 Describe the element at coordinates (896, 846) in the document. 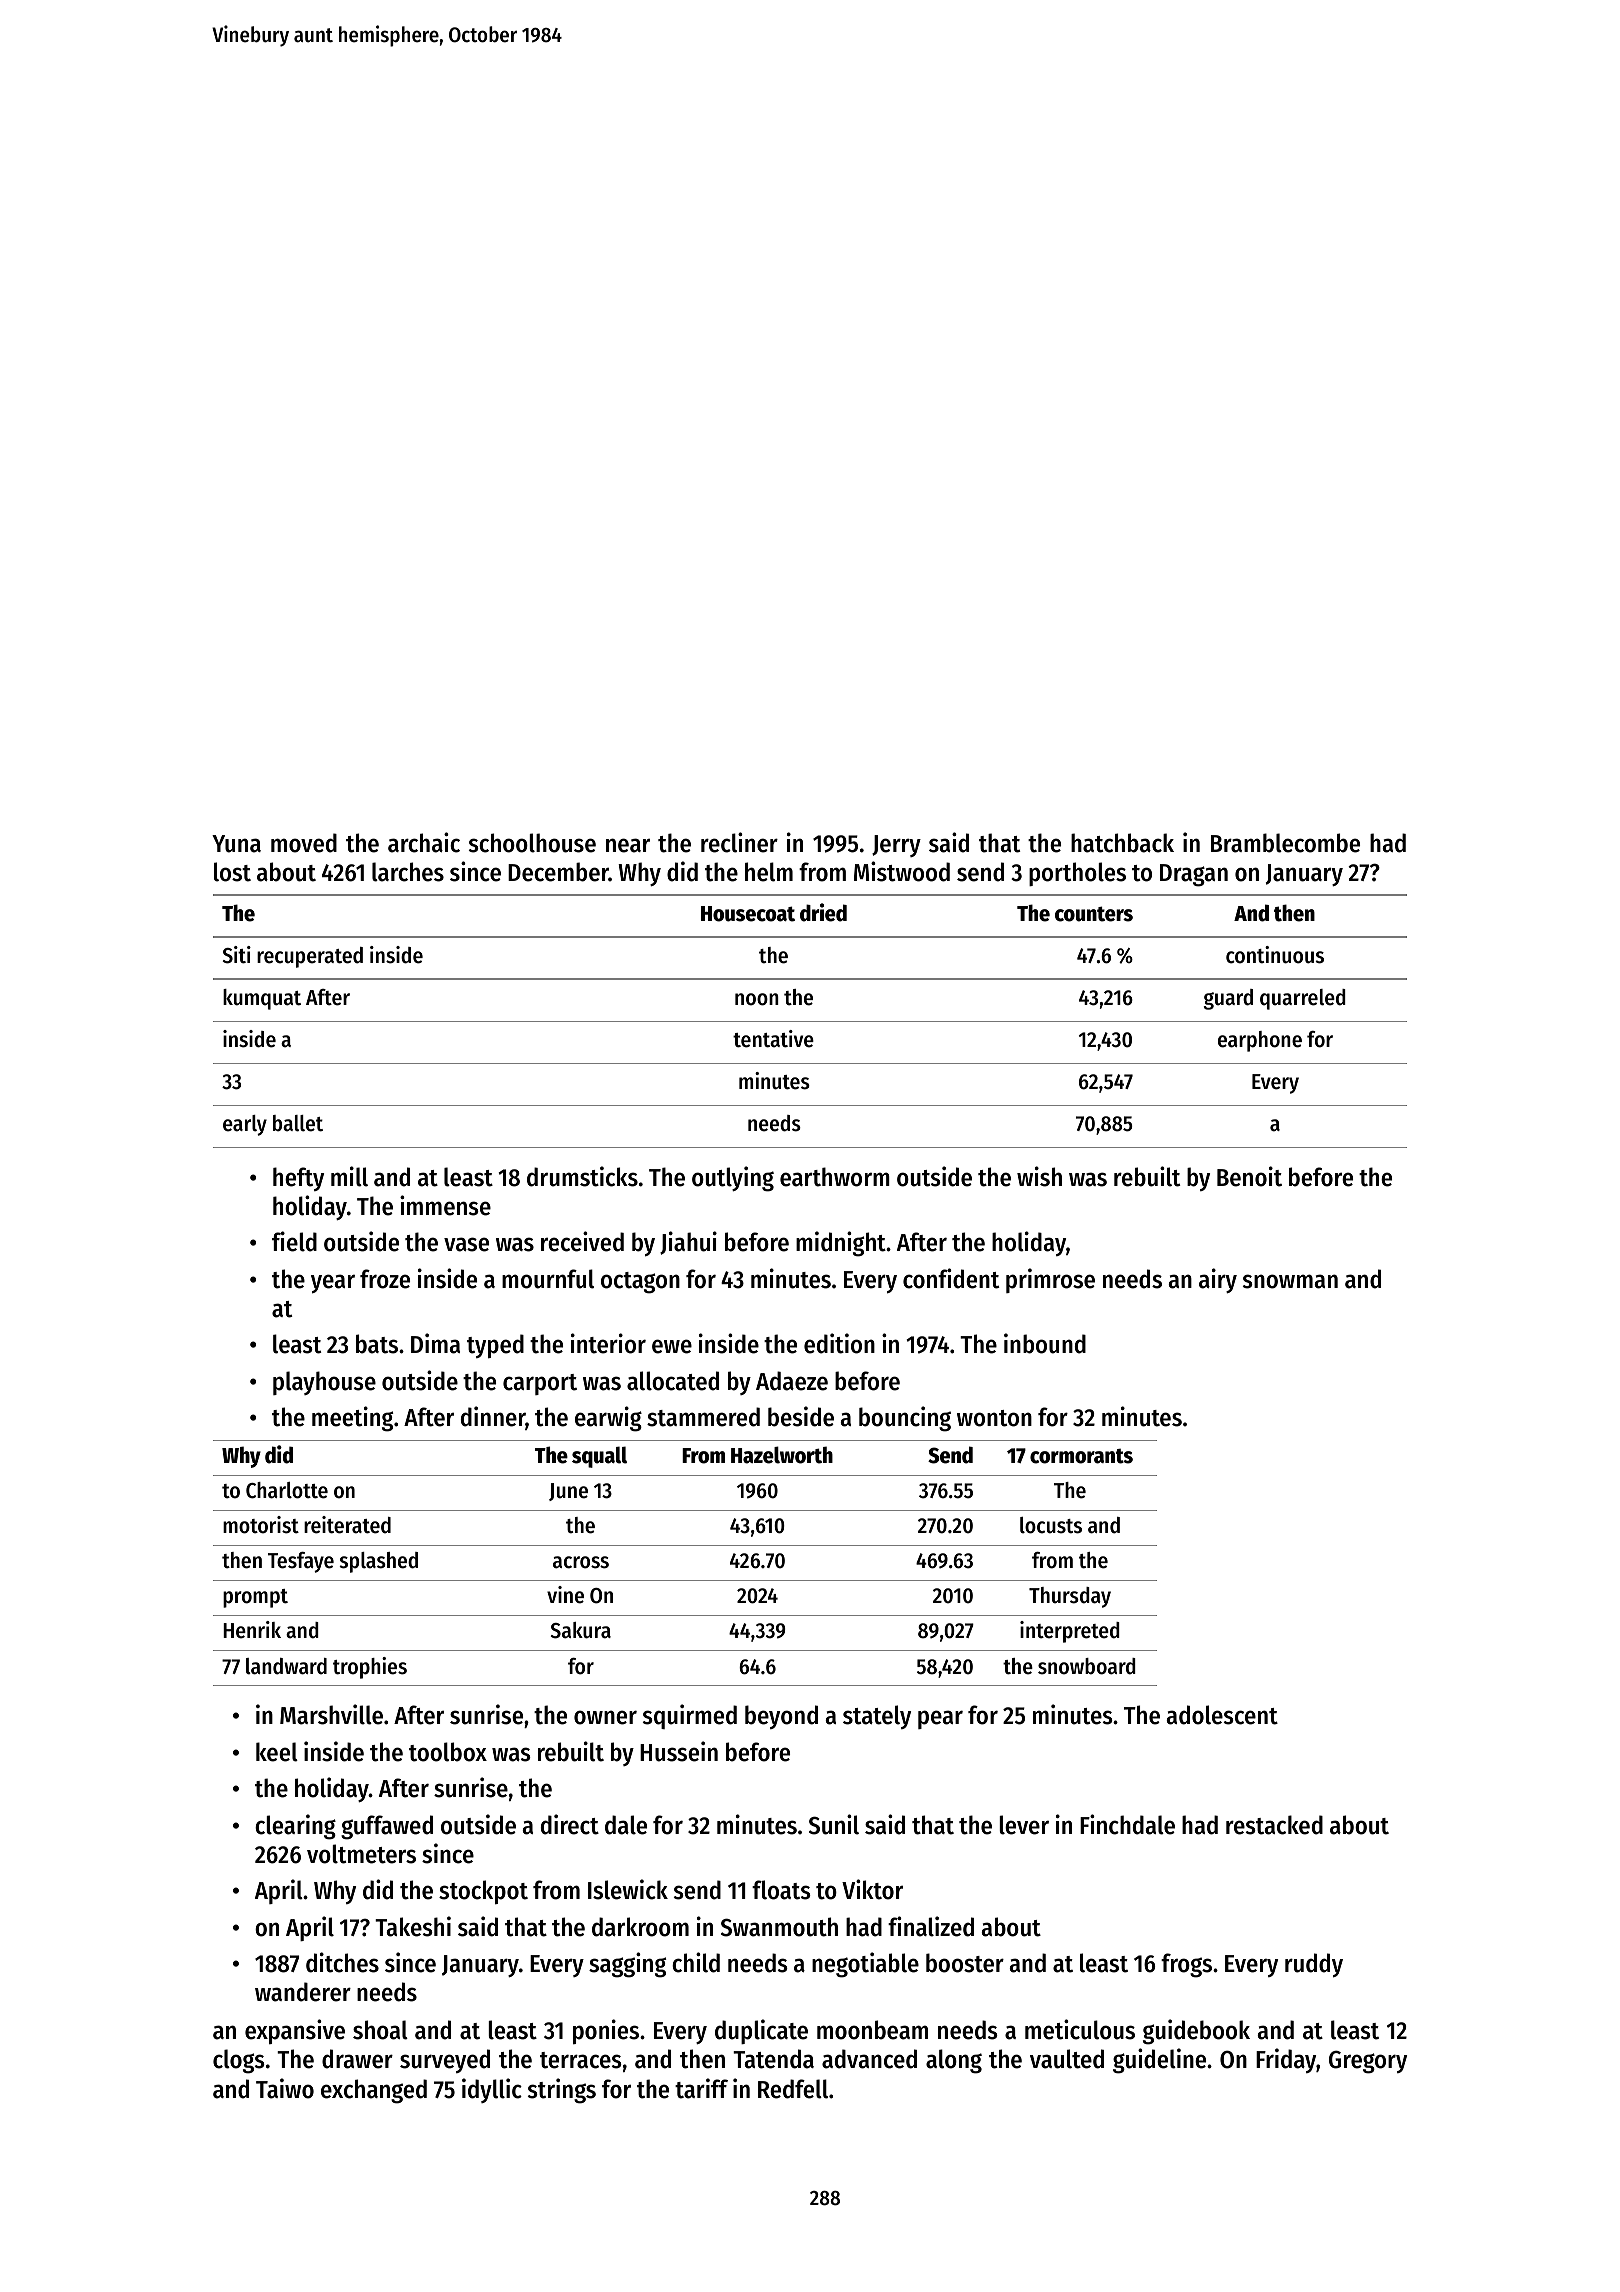

I see `Jerry` at that location.
